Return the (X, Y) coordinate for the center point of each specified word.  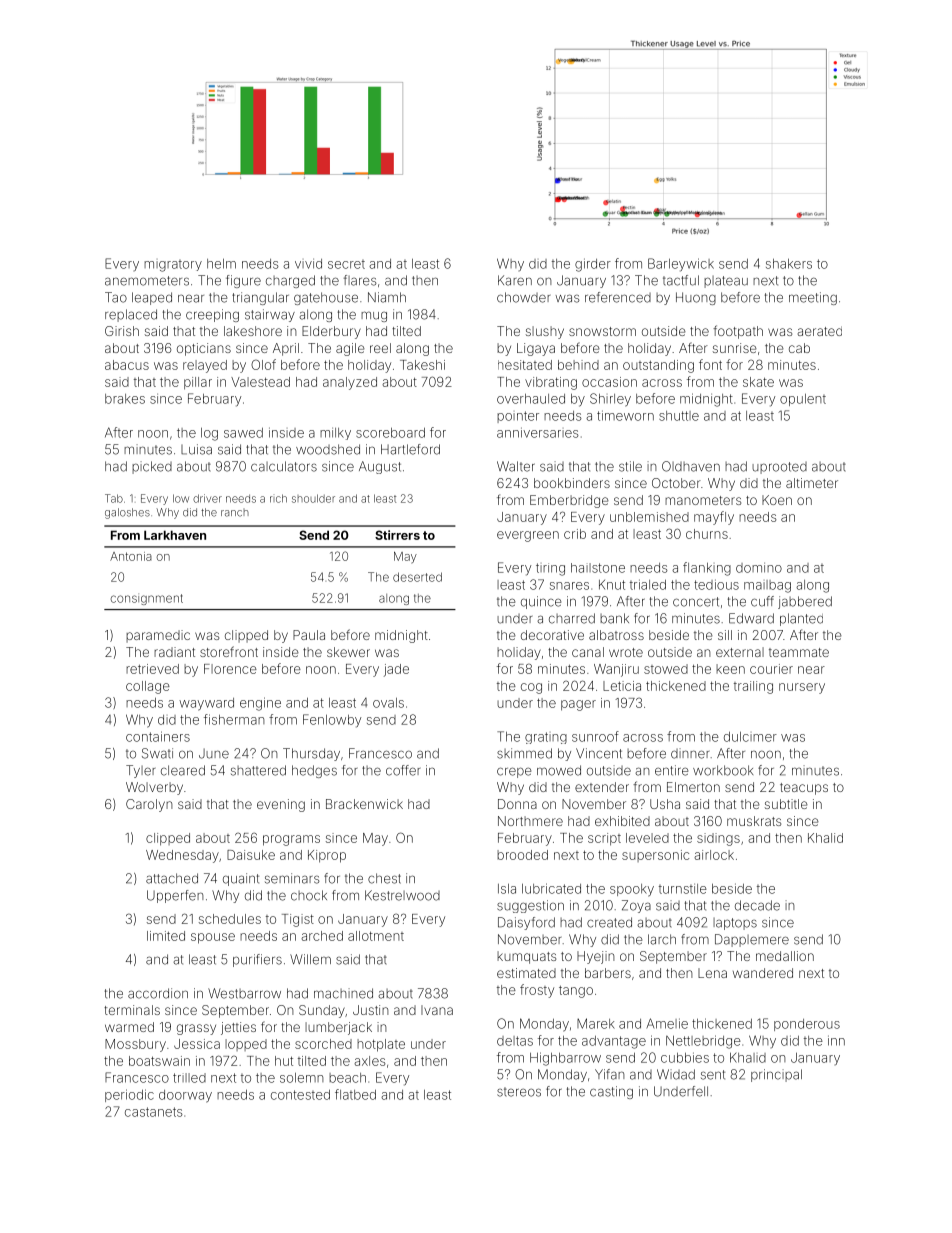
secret (346, 264)
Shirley (610, 400)
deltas (515, 1041)
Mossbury (135, 1045)
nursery (802, 688)
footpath (738, 332)
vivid (308, 264)
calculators (284, 466)
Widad (676, 1074)
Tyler (141, 771)
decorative (552, 635)
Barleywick (681, 265)
